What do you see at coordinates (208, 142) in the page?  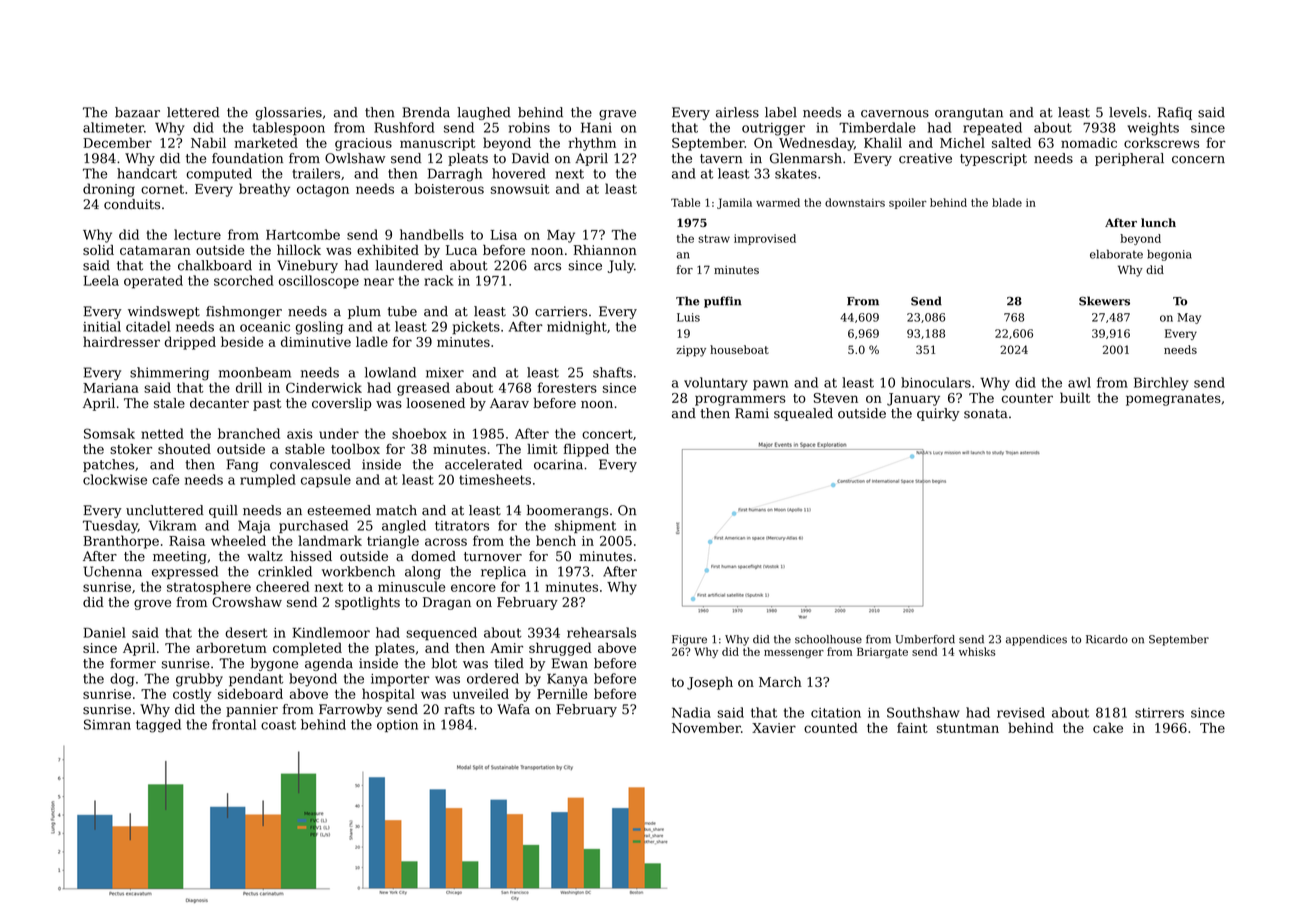 I see `Nabil` at bounding box center [208, 142].
